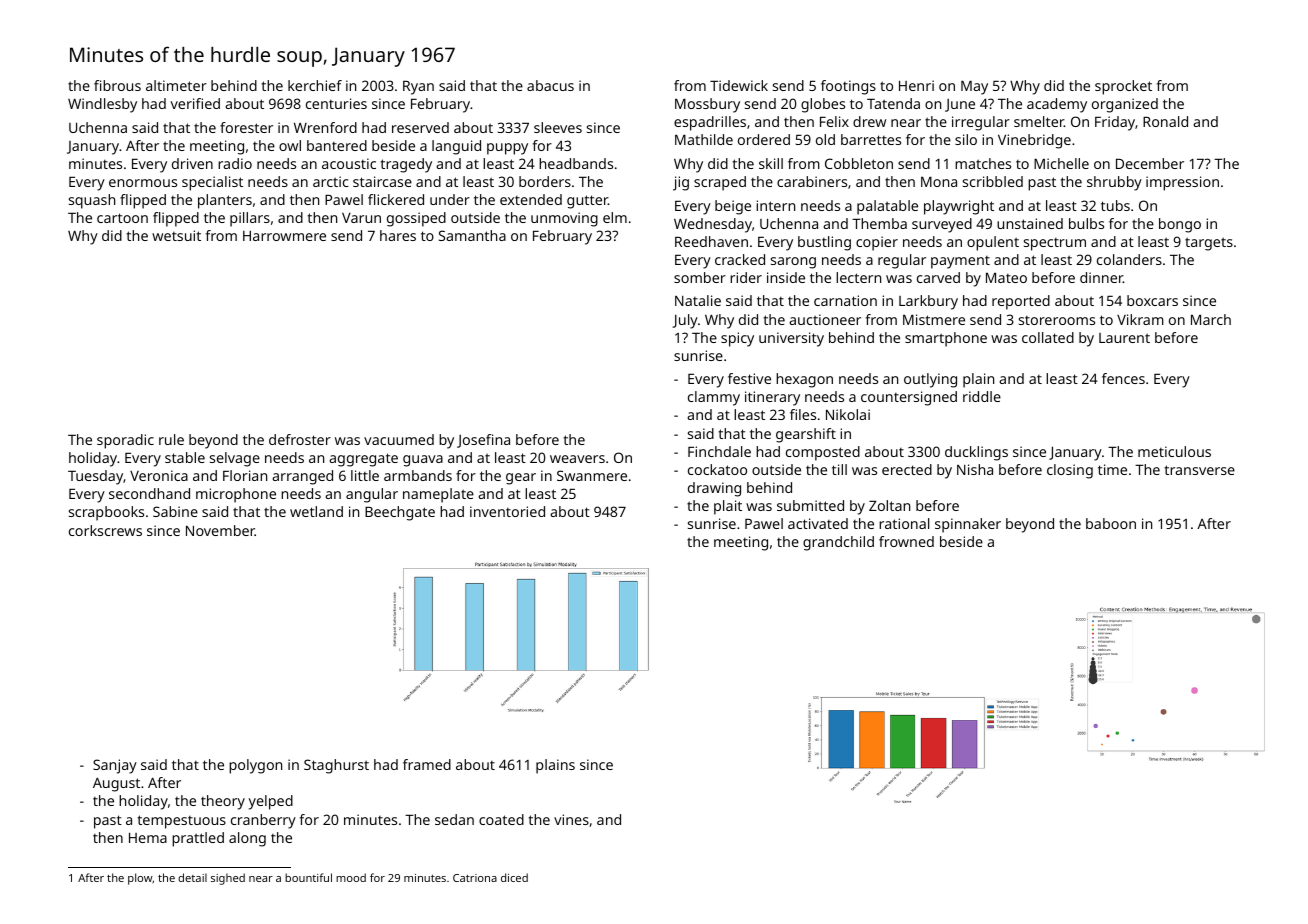 The height and width of the document is (924, 1308). I want to click on rule, so click(171, 439).
